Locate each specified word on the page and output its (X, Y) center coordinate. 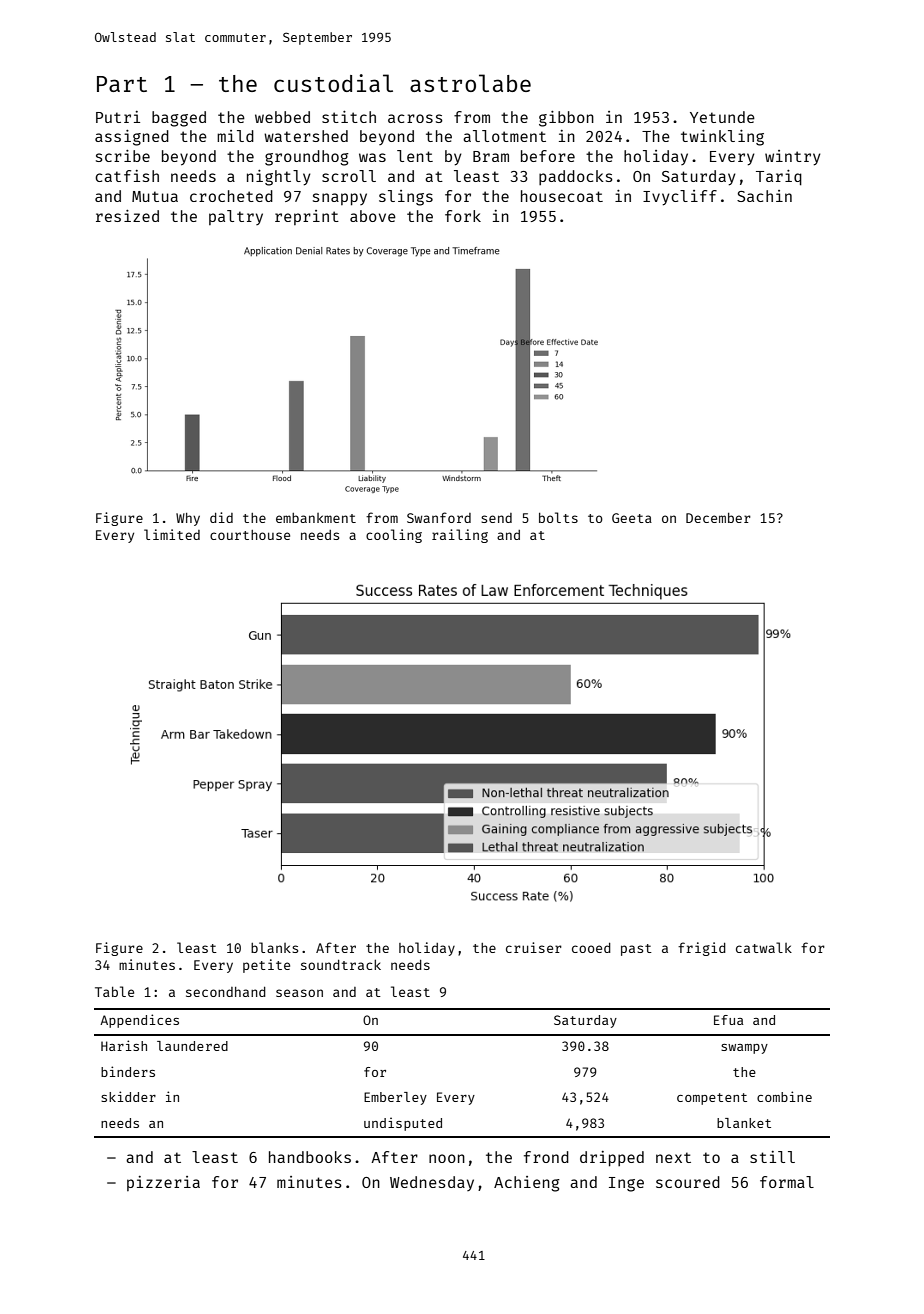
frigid (702, 949)
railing (460, 536)
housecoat (562, 196)
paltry (236, 217)
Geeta (632, 518)
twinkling (722, 138)
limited (172, 534)
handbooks (310, 1157)
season (299, 993)
